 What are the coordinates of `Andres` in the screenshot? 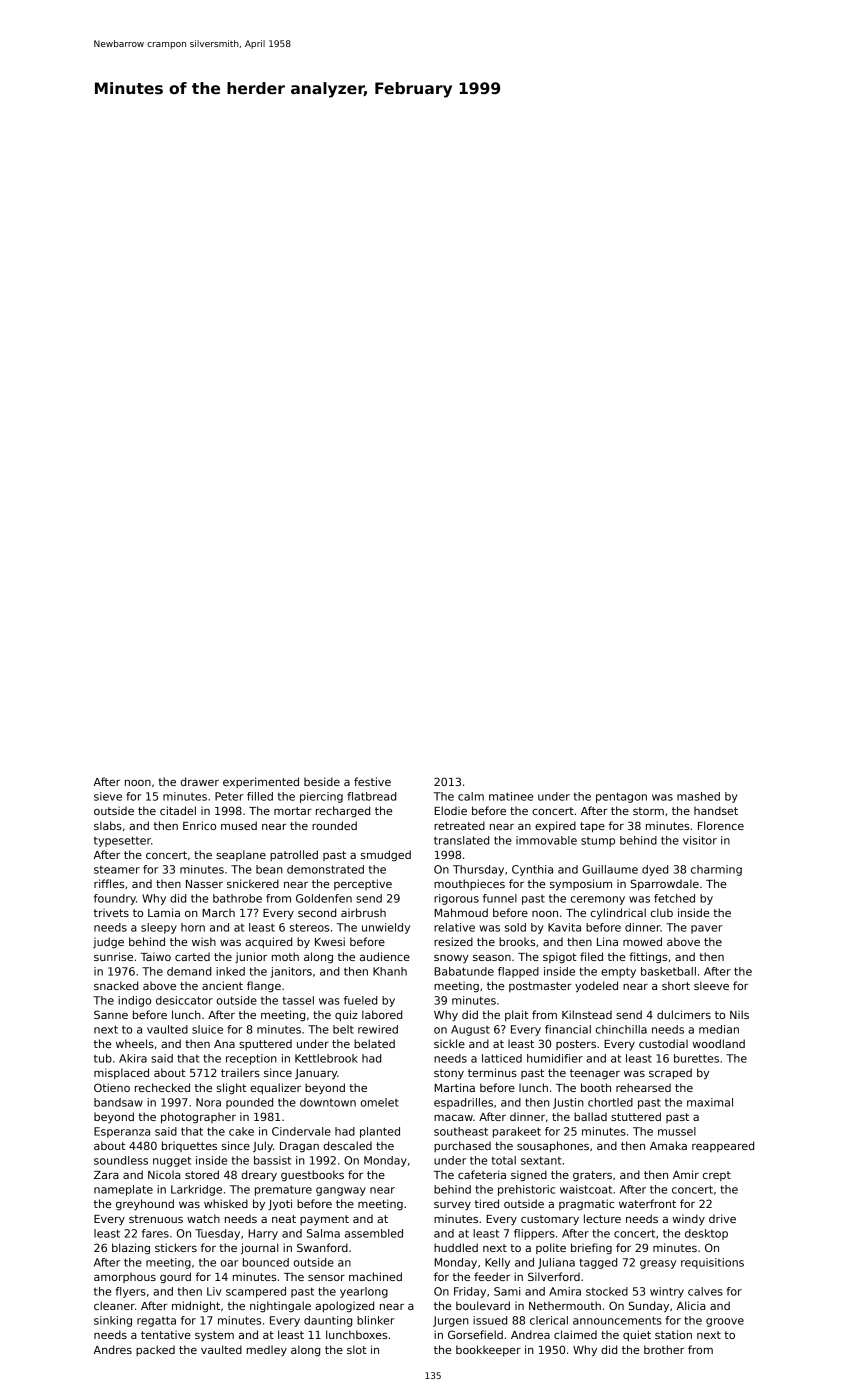 It's located at (112, 1349).
